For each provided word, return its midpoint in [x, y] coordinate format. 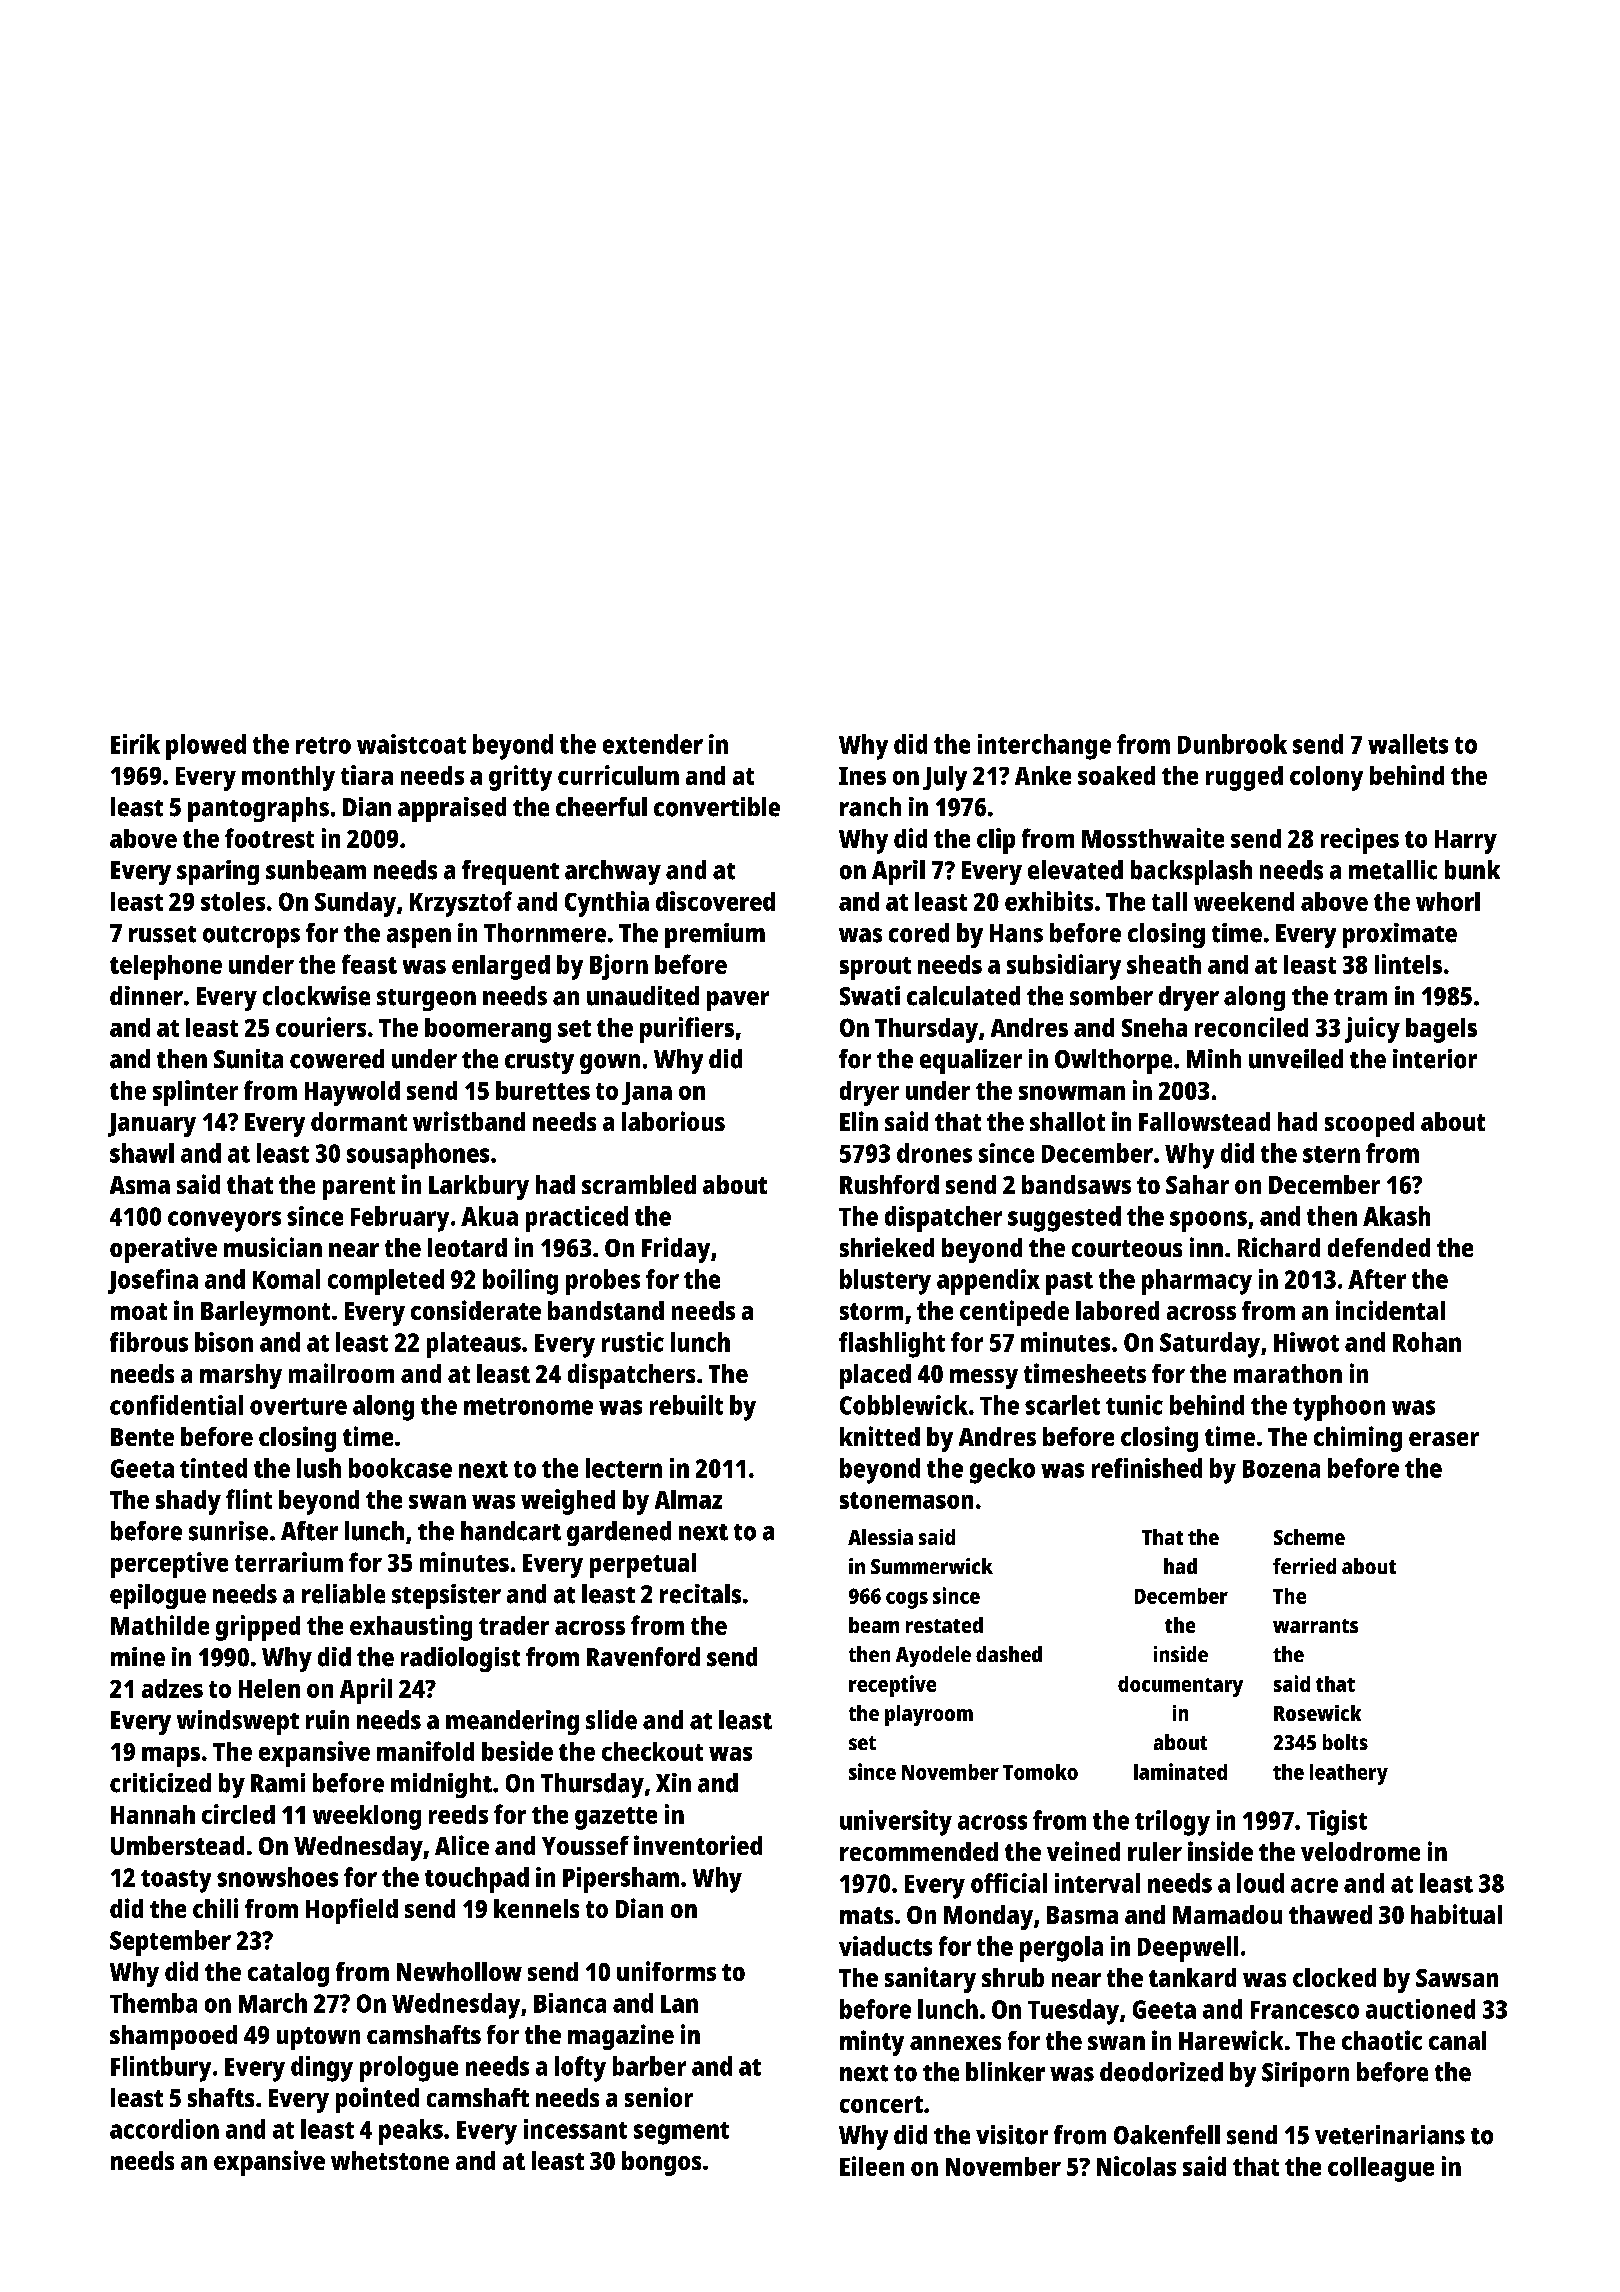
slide [611, 1720]
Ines [862, 776]
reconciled [1251, 1027]
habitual [1456, 1914]
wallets [1408, 744]
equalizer [971, 1061]
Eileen [872, 2166]
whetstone [390, 2160]
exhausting [411, 1628]
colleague [1381, 2169]
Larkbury [479, 1187]
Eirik [135, 744]
